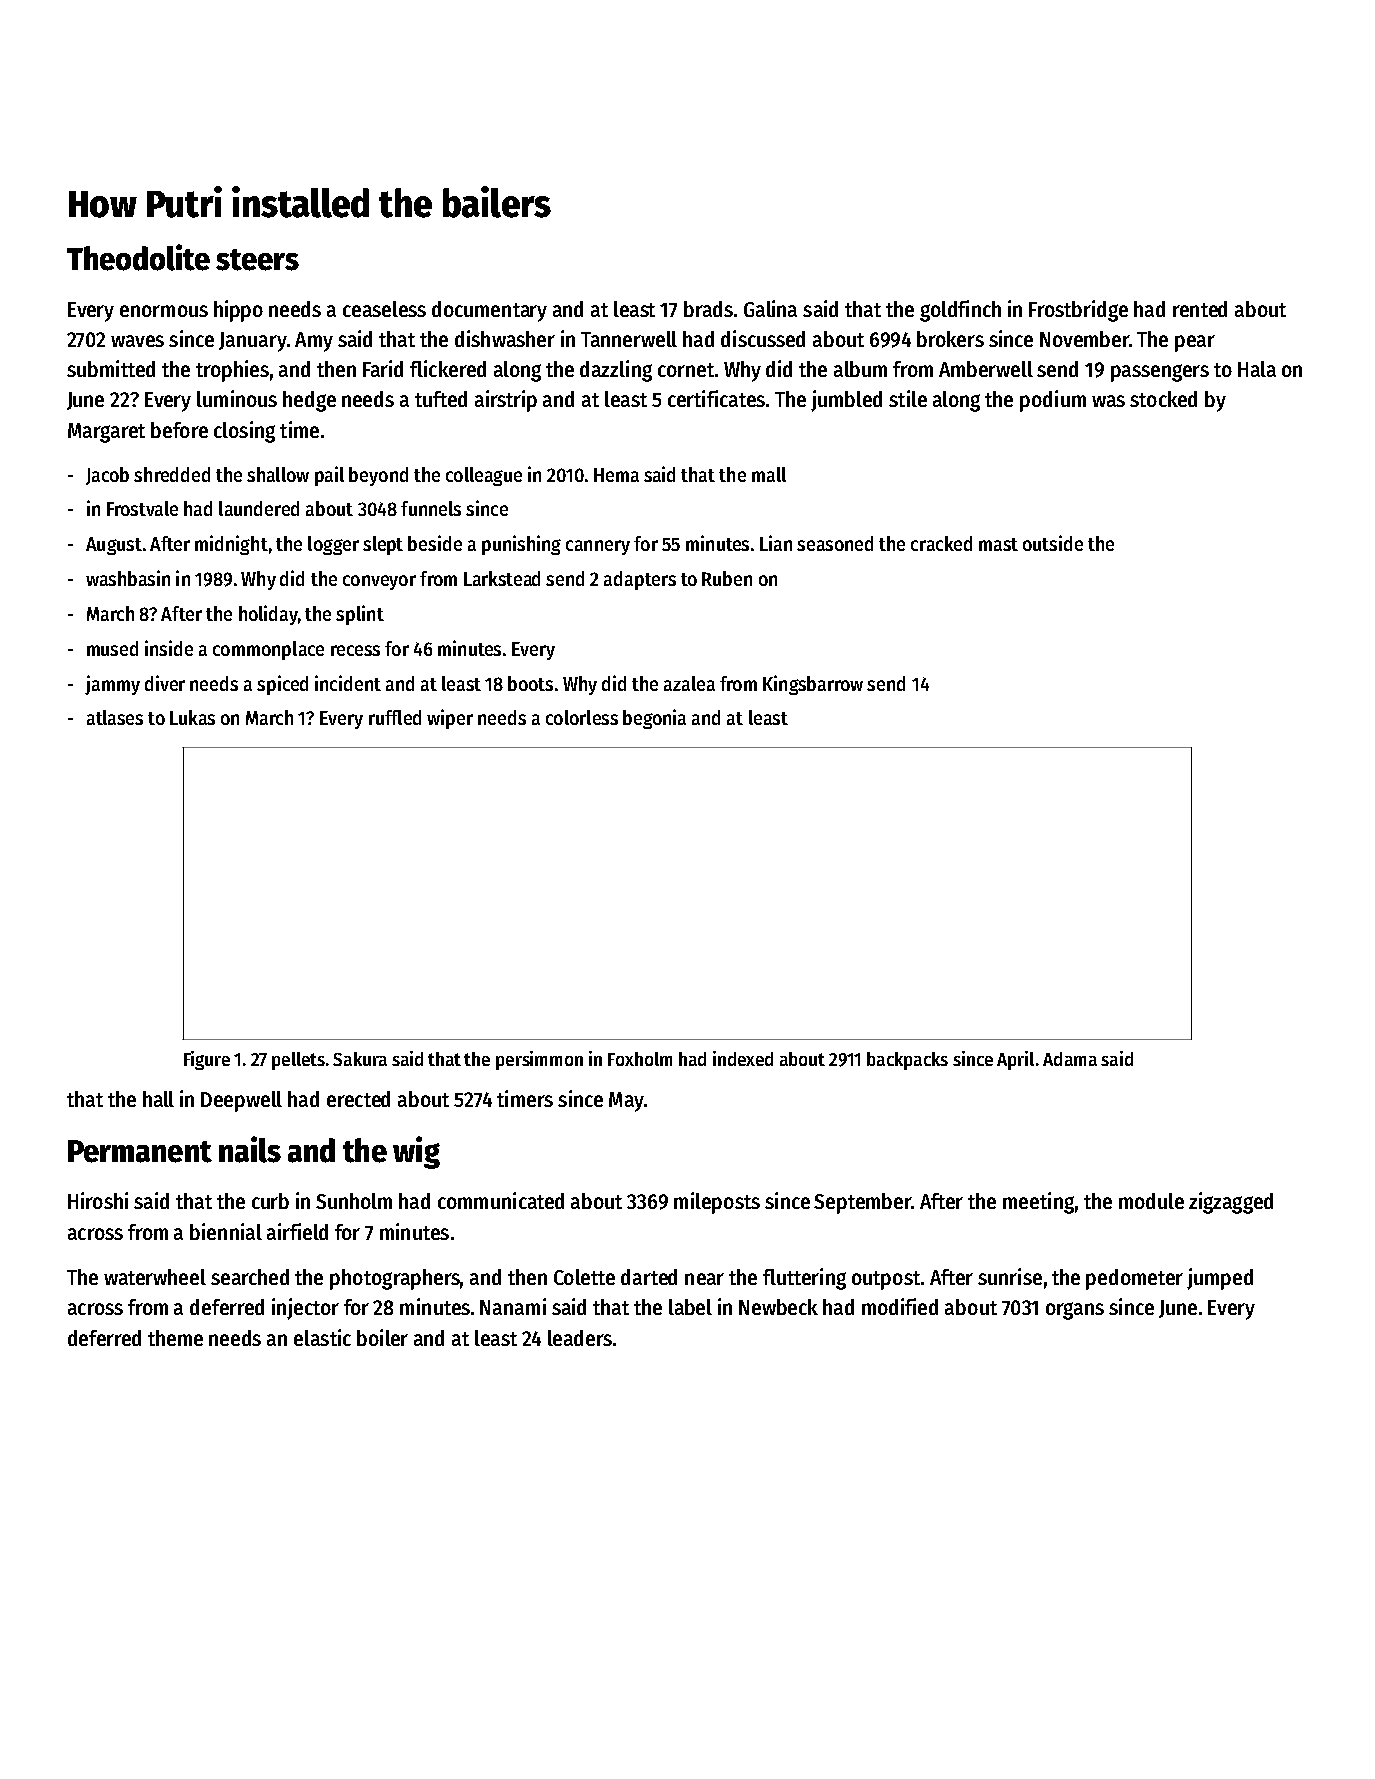  What do you see at coordinates (138, 257) in the screenshot?
I see `Theodolite` at bounding box center [138, 257].
